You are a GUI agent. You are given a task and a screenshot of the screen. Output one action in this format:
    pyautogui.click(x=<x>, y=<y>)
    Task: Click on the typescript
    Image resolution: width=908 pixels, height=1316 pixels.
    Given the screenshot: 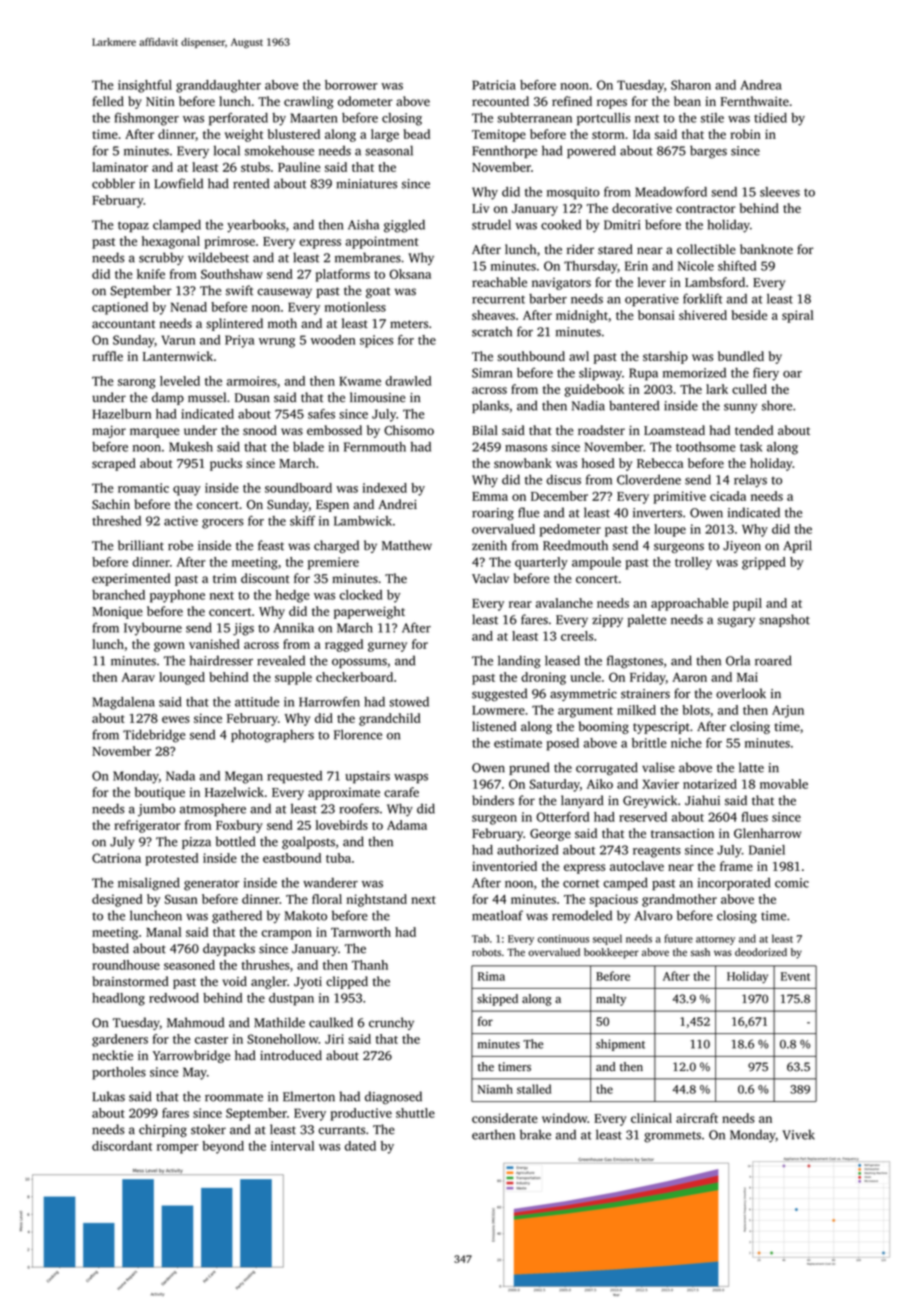 What is the action you would take?
    pyautogui.click(x=661, y=728)
